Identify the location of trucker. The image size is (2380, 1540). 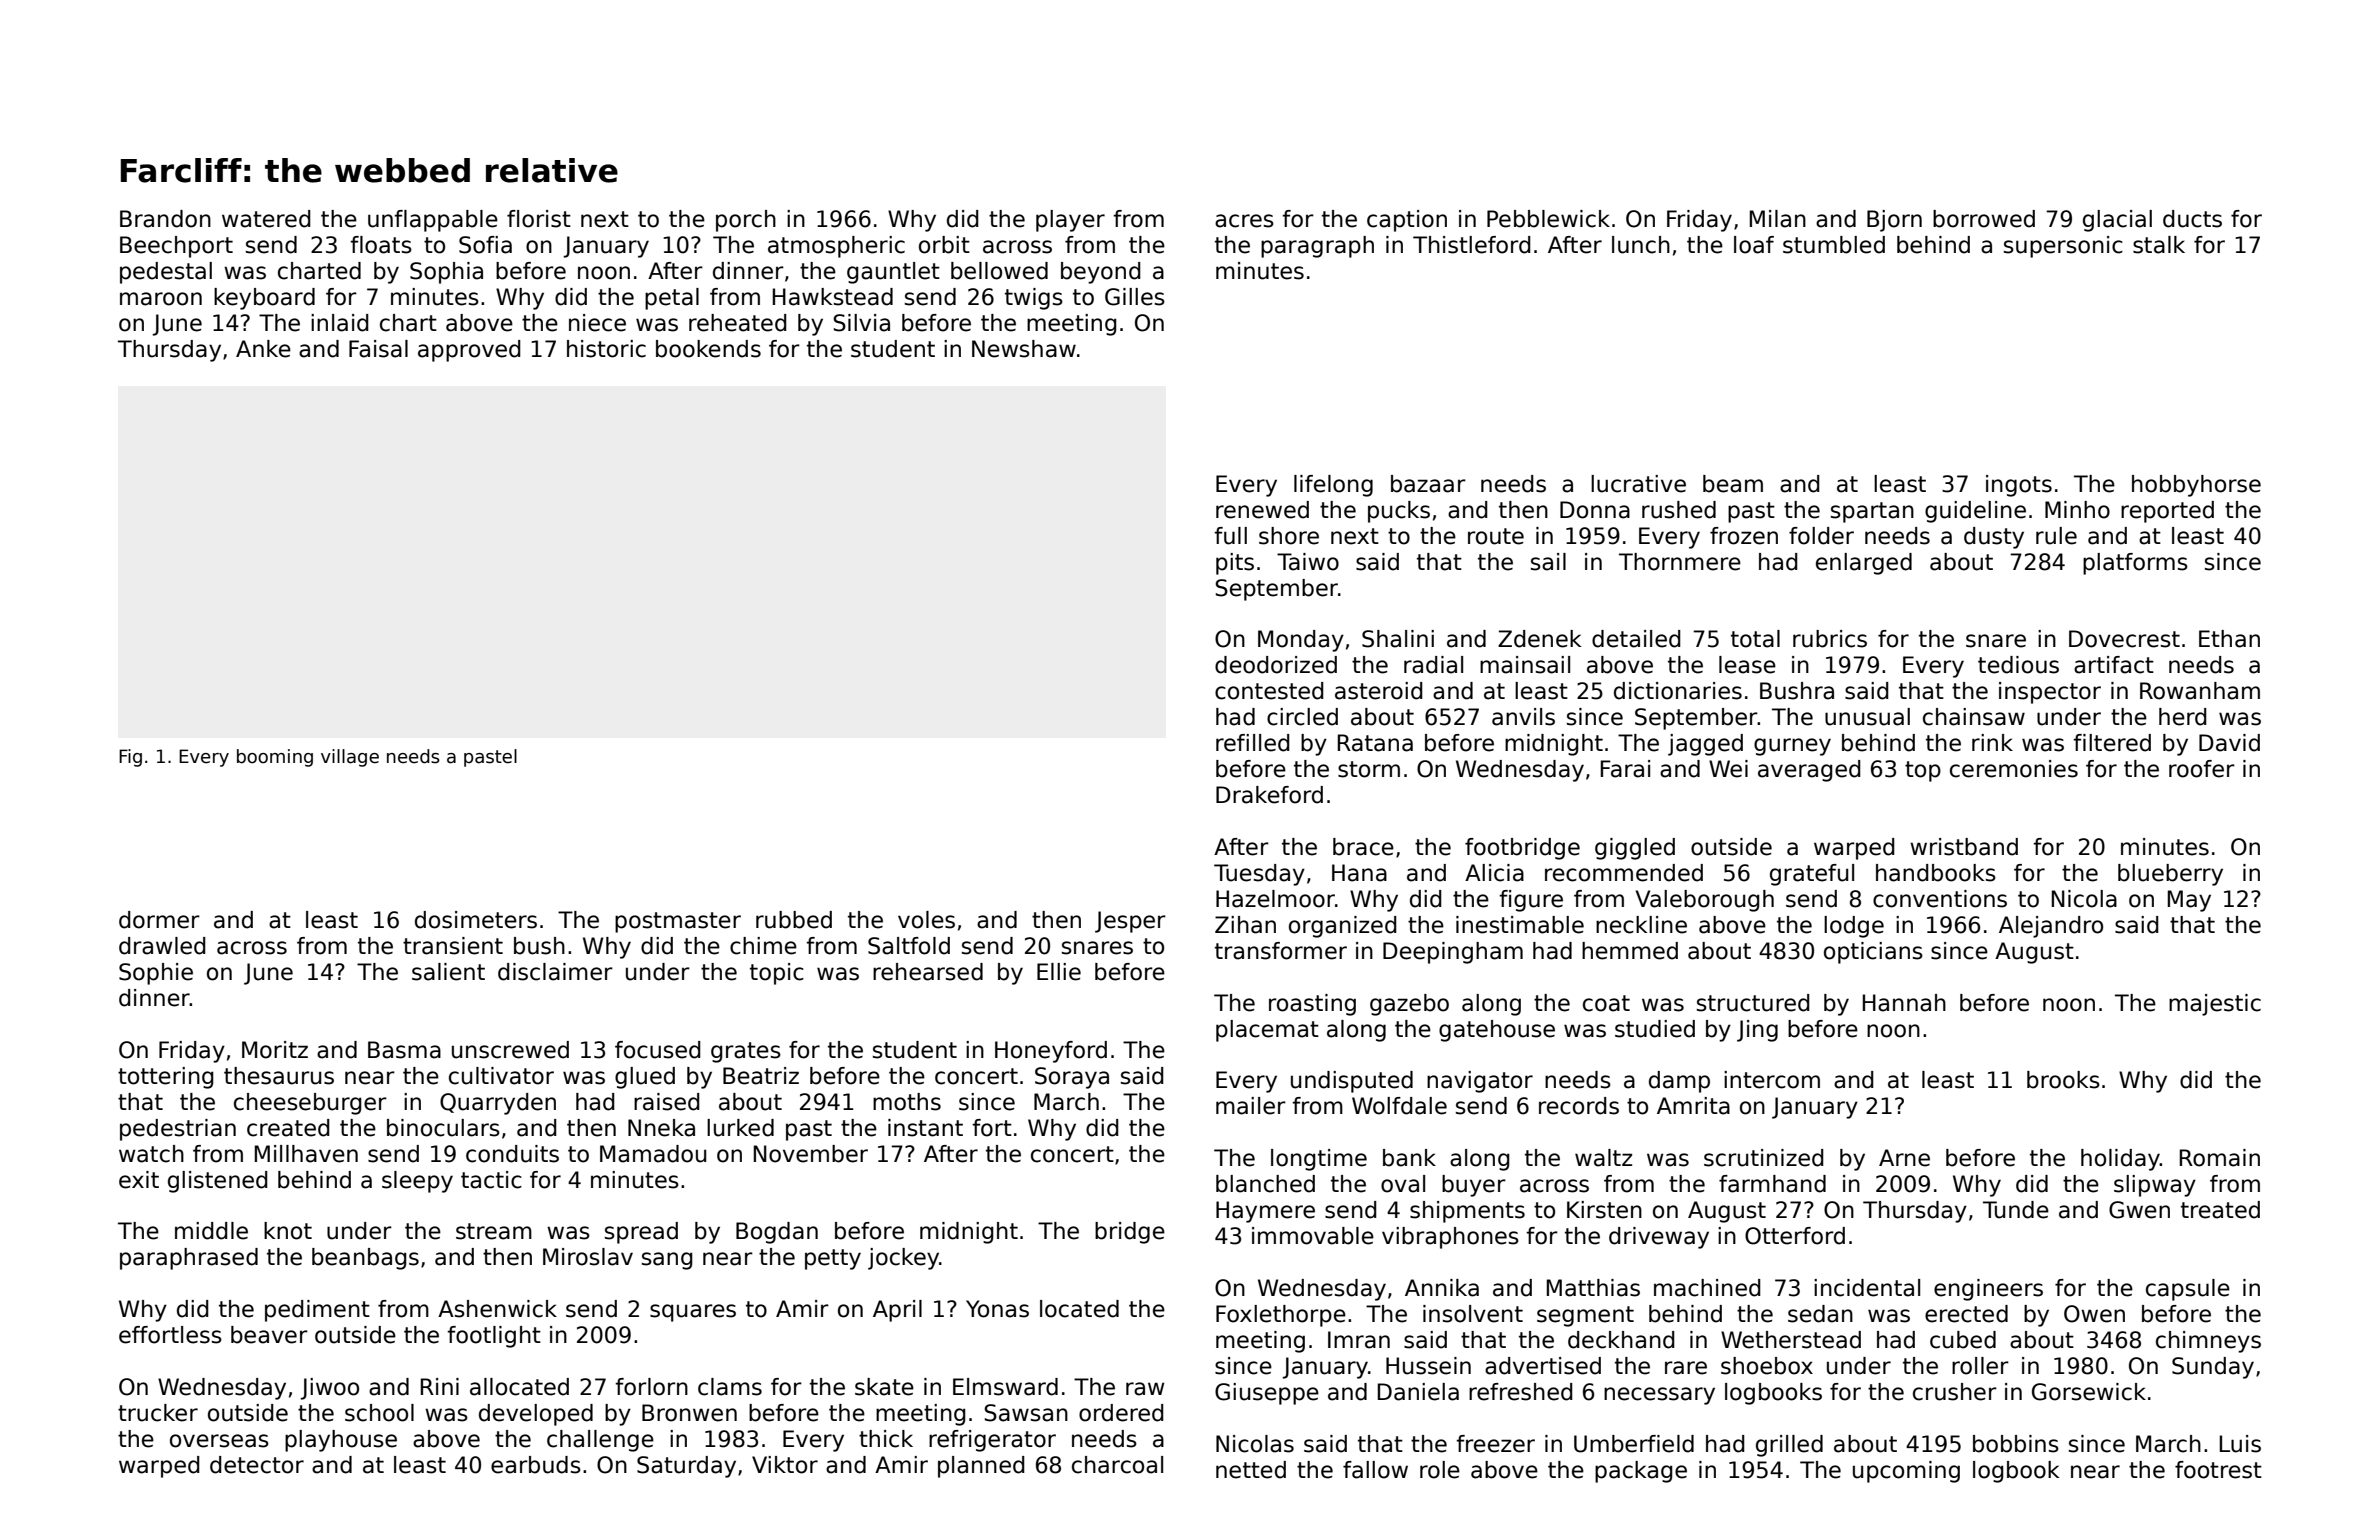
(158, 1413).
